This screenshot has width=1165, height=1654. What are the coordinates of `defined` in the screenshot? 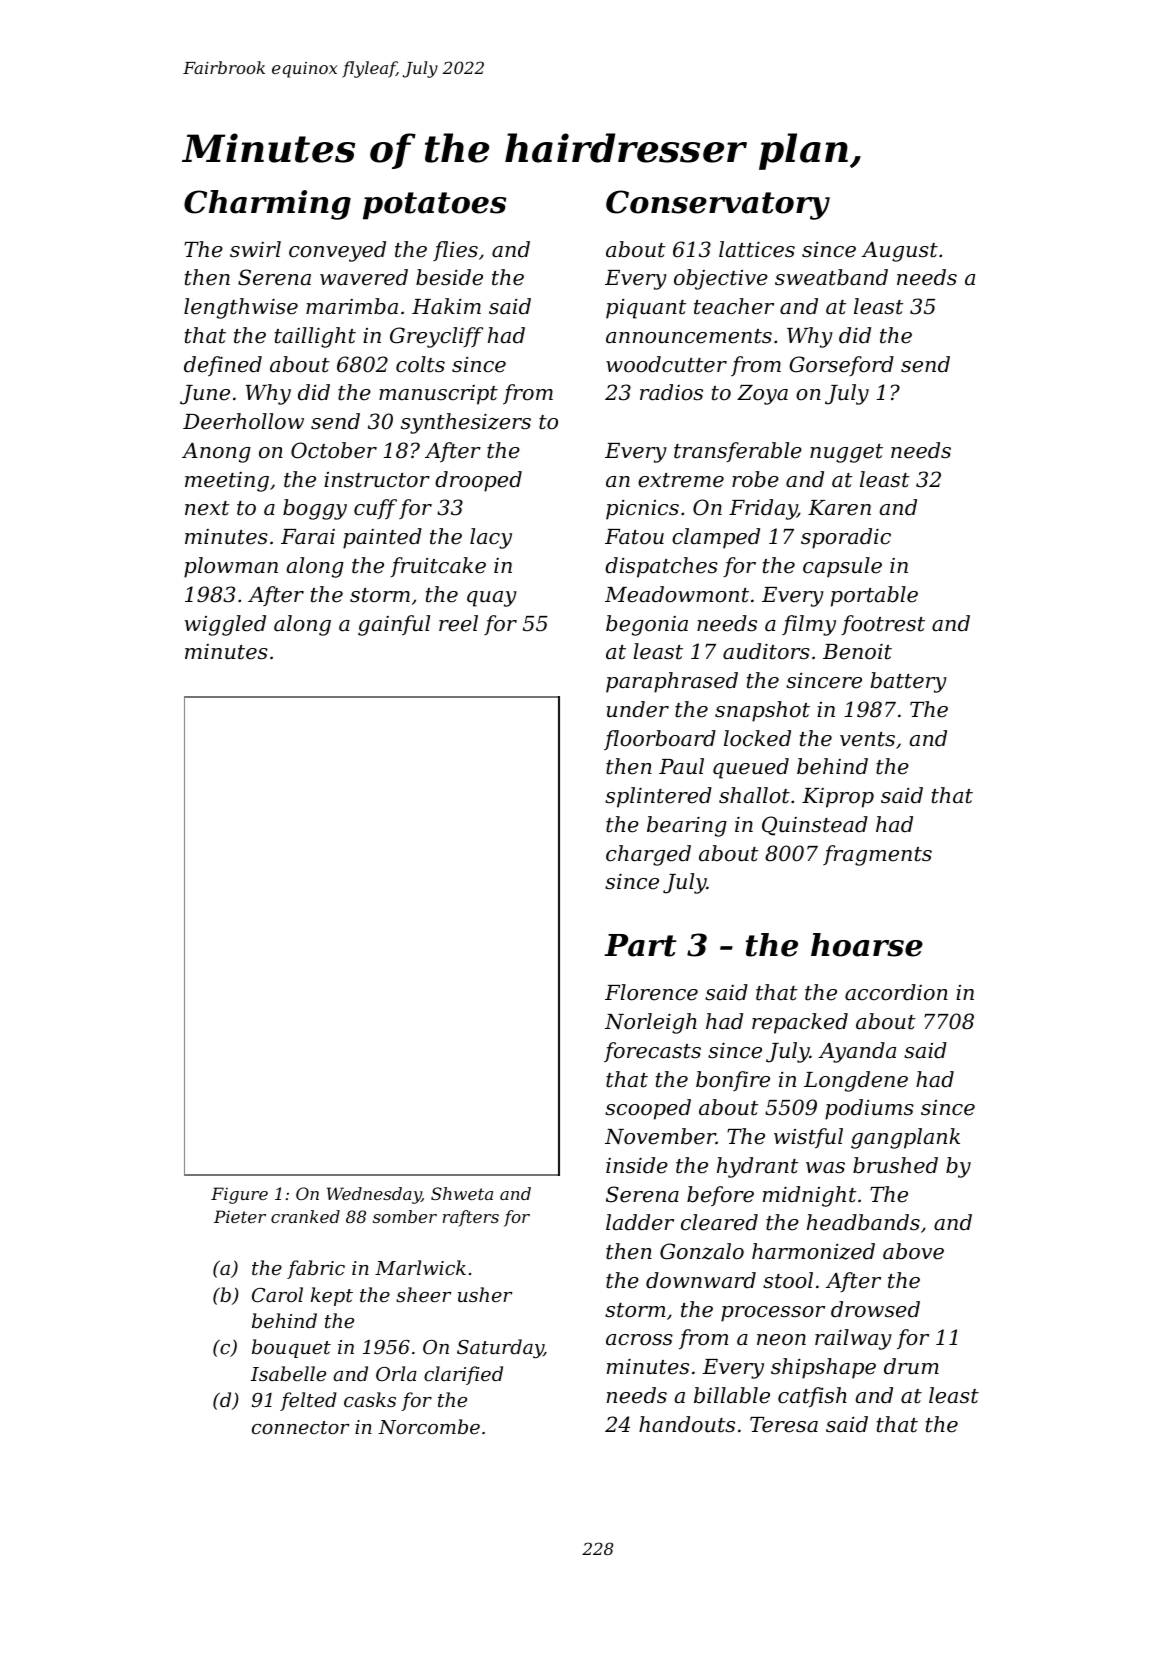 It's located at (223, 366).
